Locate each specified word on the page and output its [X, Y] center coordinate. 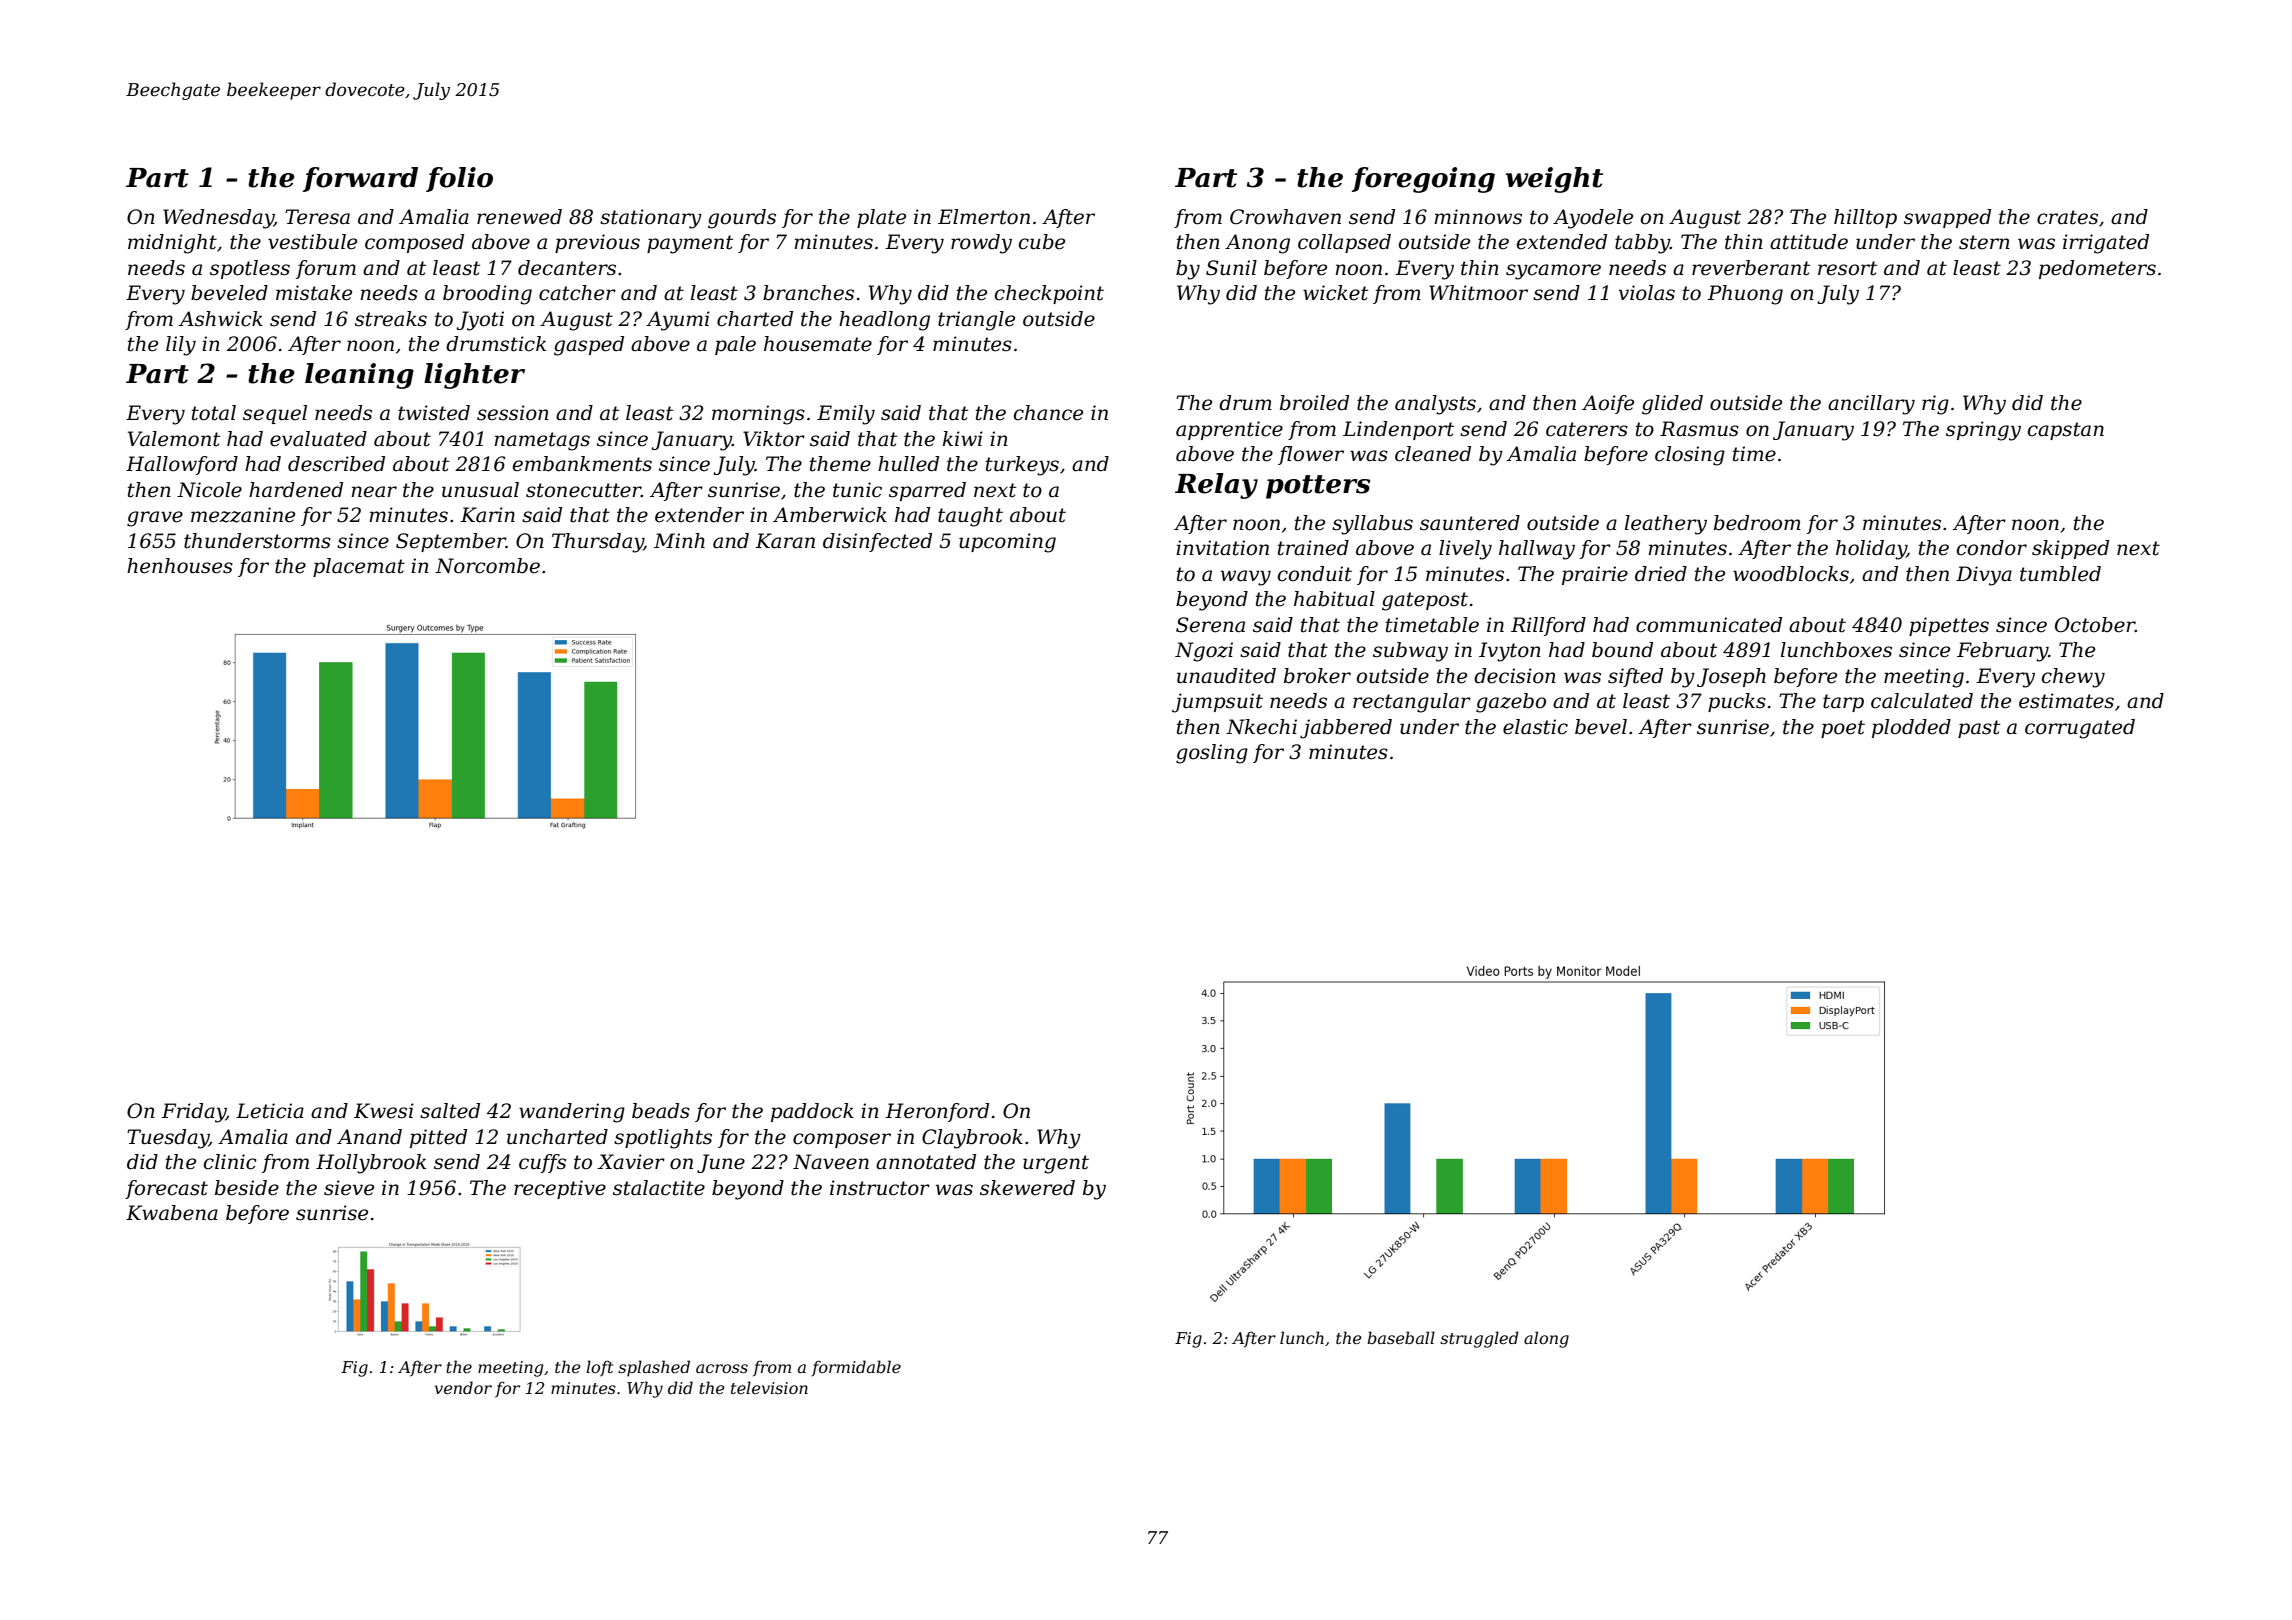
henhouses [180, 566]
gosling [1212, 754]
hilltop [1865, 218]
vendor [463, 1387]
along [1546, 1339]
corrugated [2080, 729]
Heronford [937, 1112]
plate [881, 218]
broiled [1314, 403]
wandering [572, 1113]
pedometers [2097, 269]
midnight [172, 244]
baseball [1401, 1337]
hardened [296, 490]
